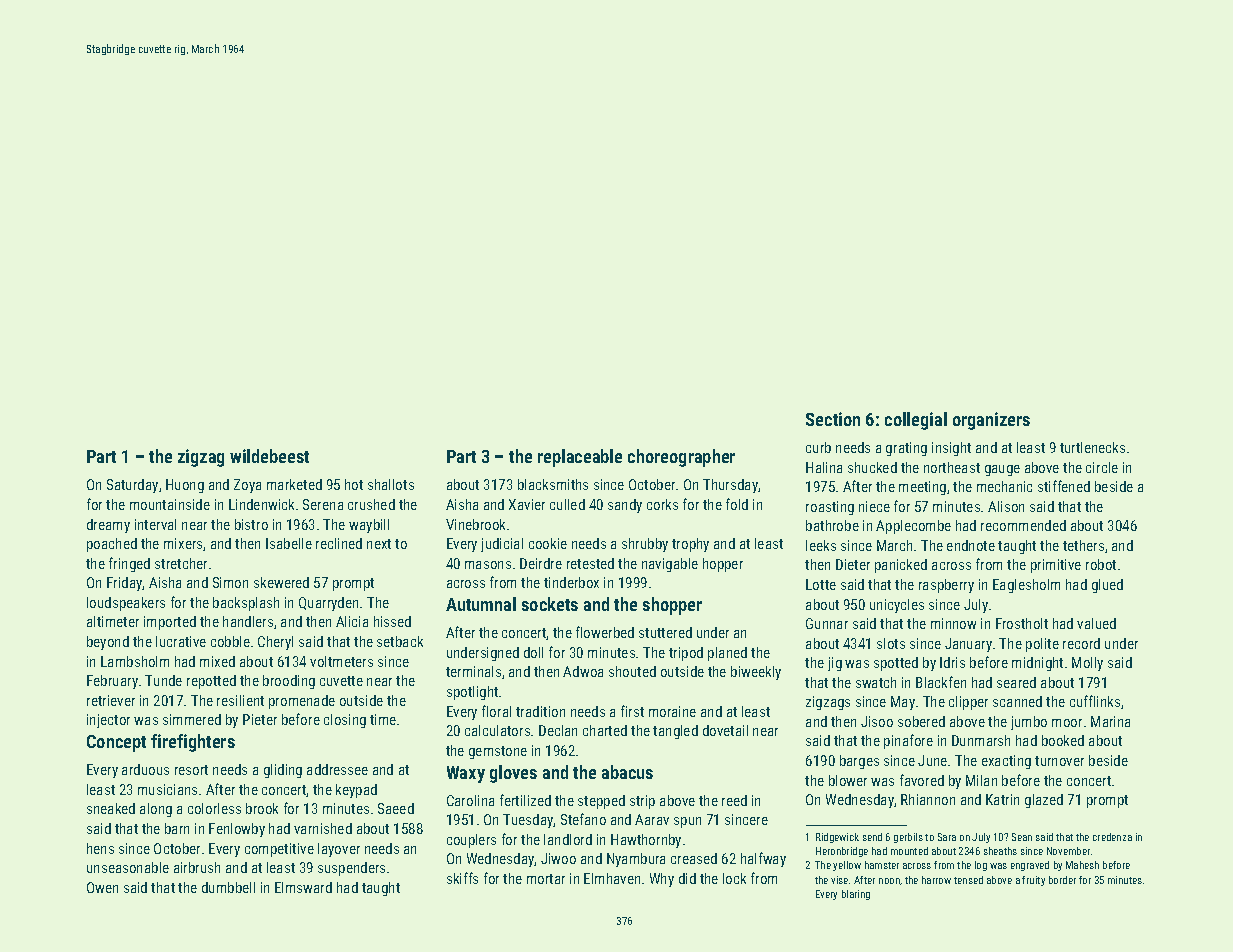 Image resolution: width=1233 pixels, height=952 pixels. What do you see at coordinates (727, 654) in the page?
I see `planed` at bounding box center [727, 654].
